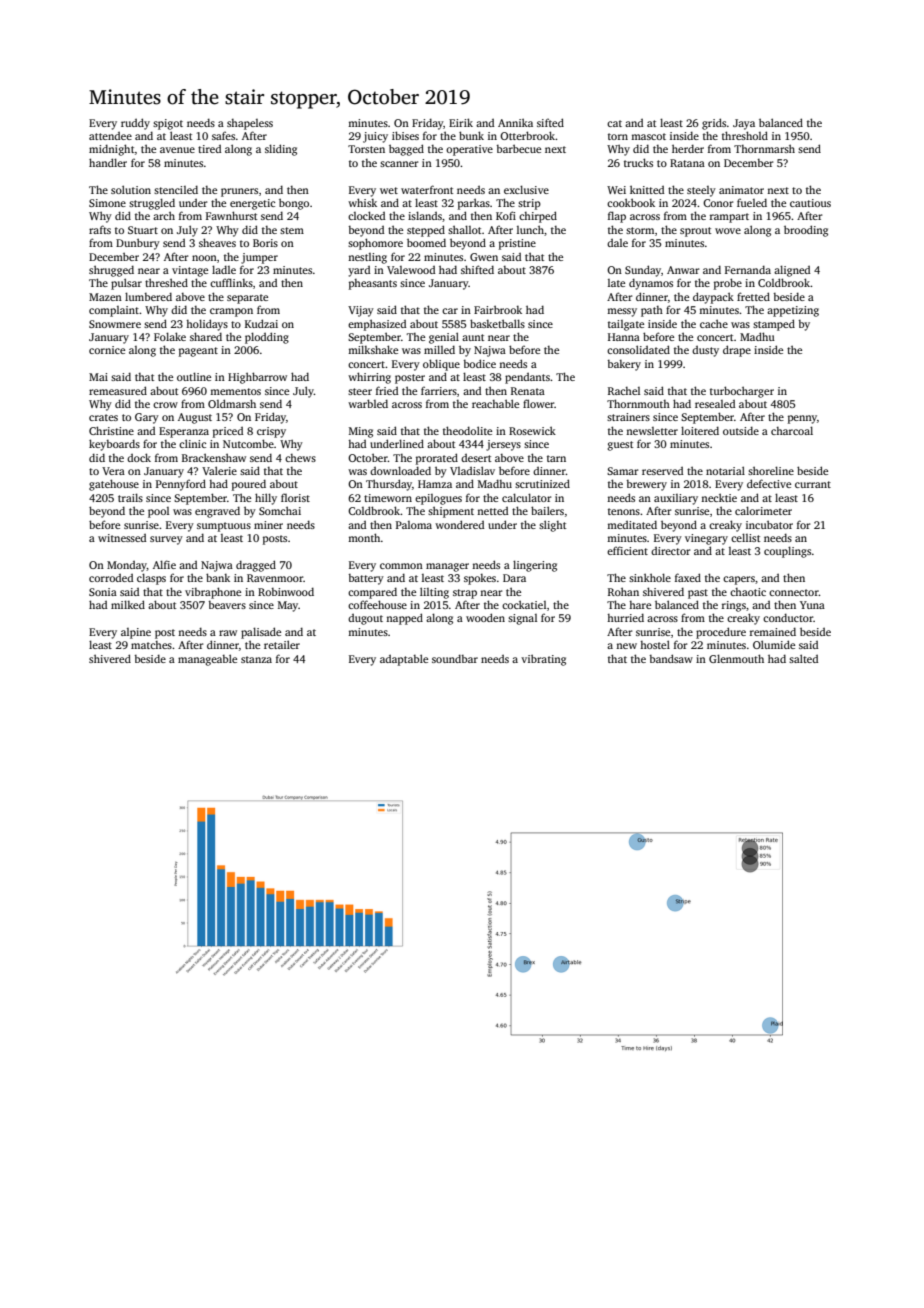 This document has height=1308, width=924. Describe the element at coordinates (168, 124) in the document. I see `spigot` at that location.
